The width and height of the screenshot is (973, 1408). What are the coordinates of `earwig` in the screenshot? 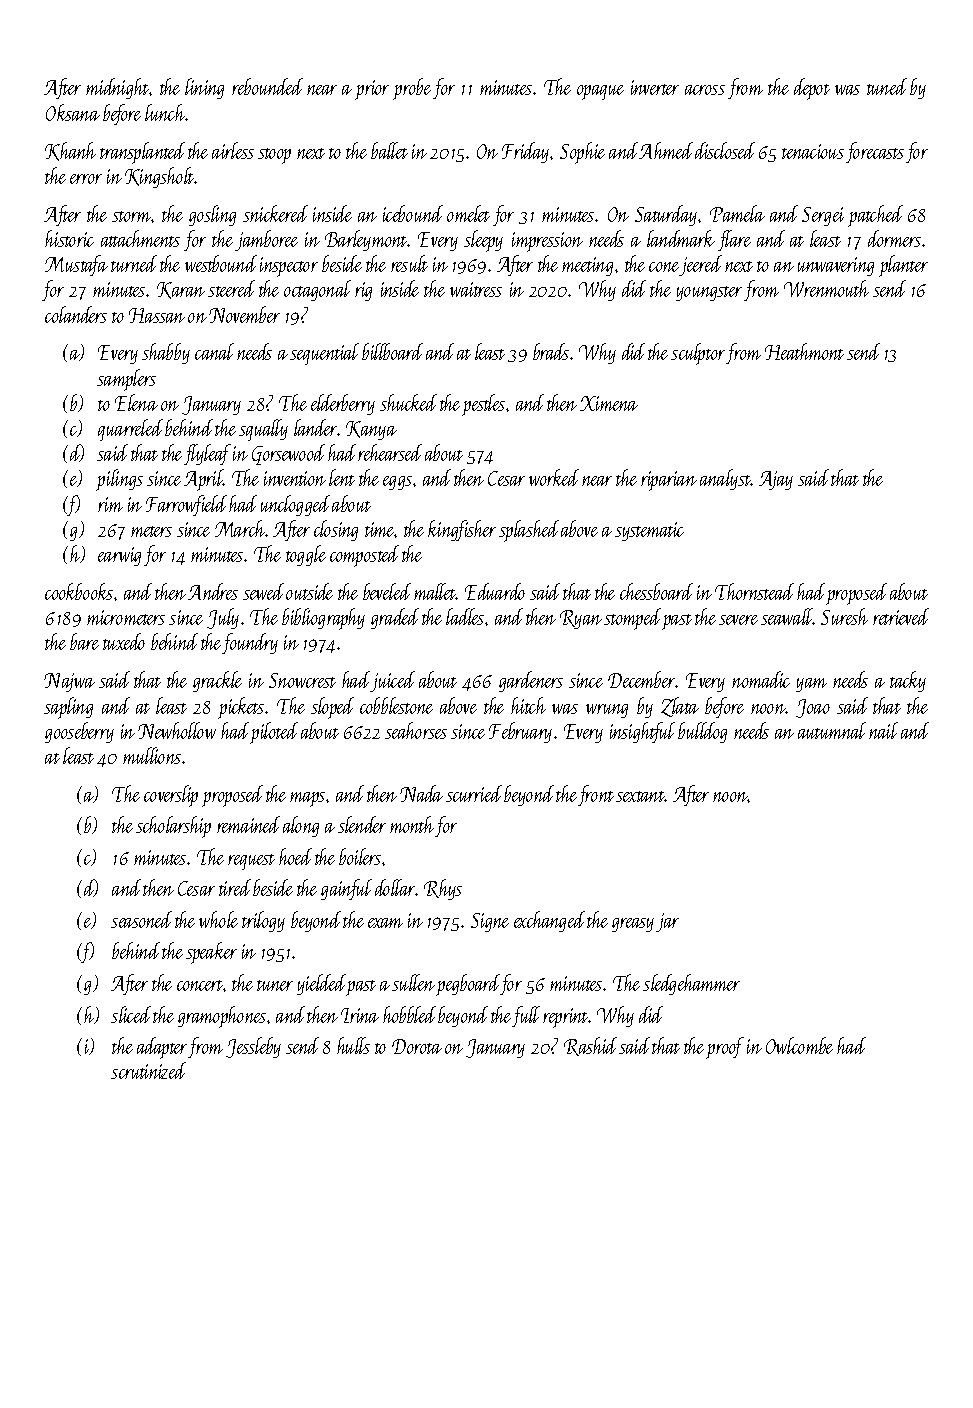 It's located at (119, 556).
